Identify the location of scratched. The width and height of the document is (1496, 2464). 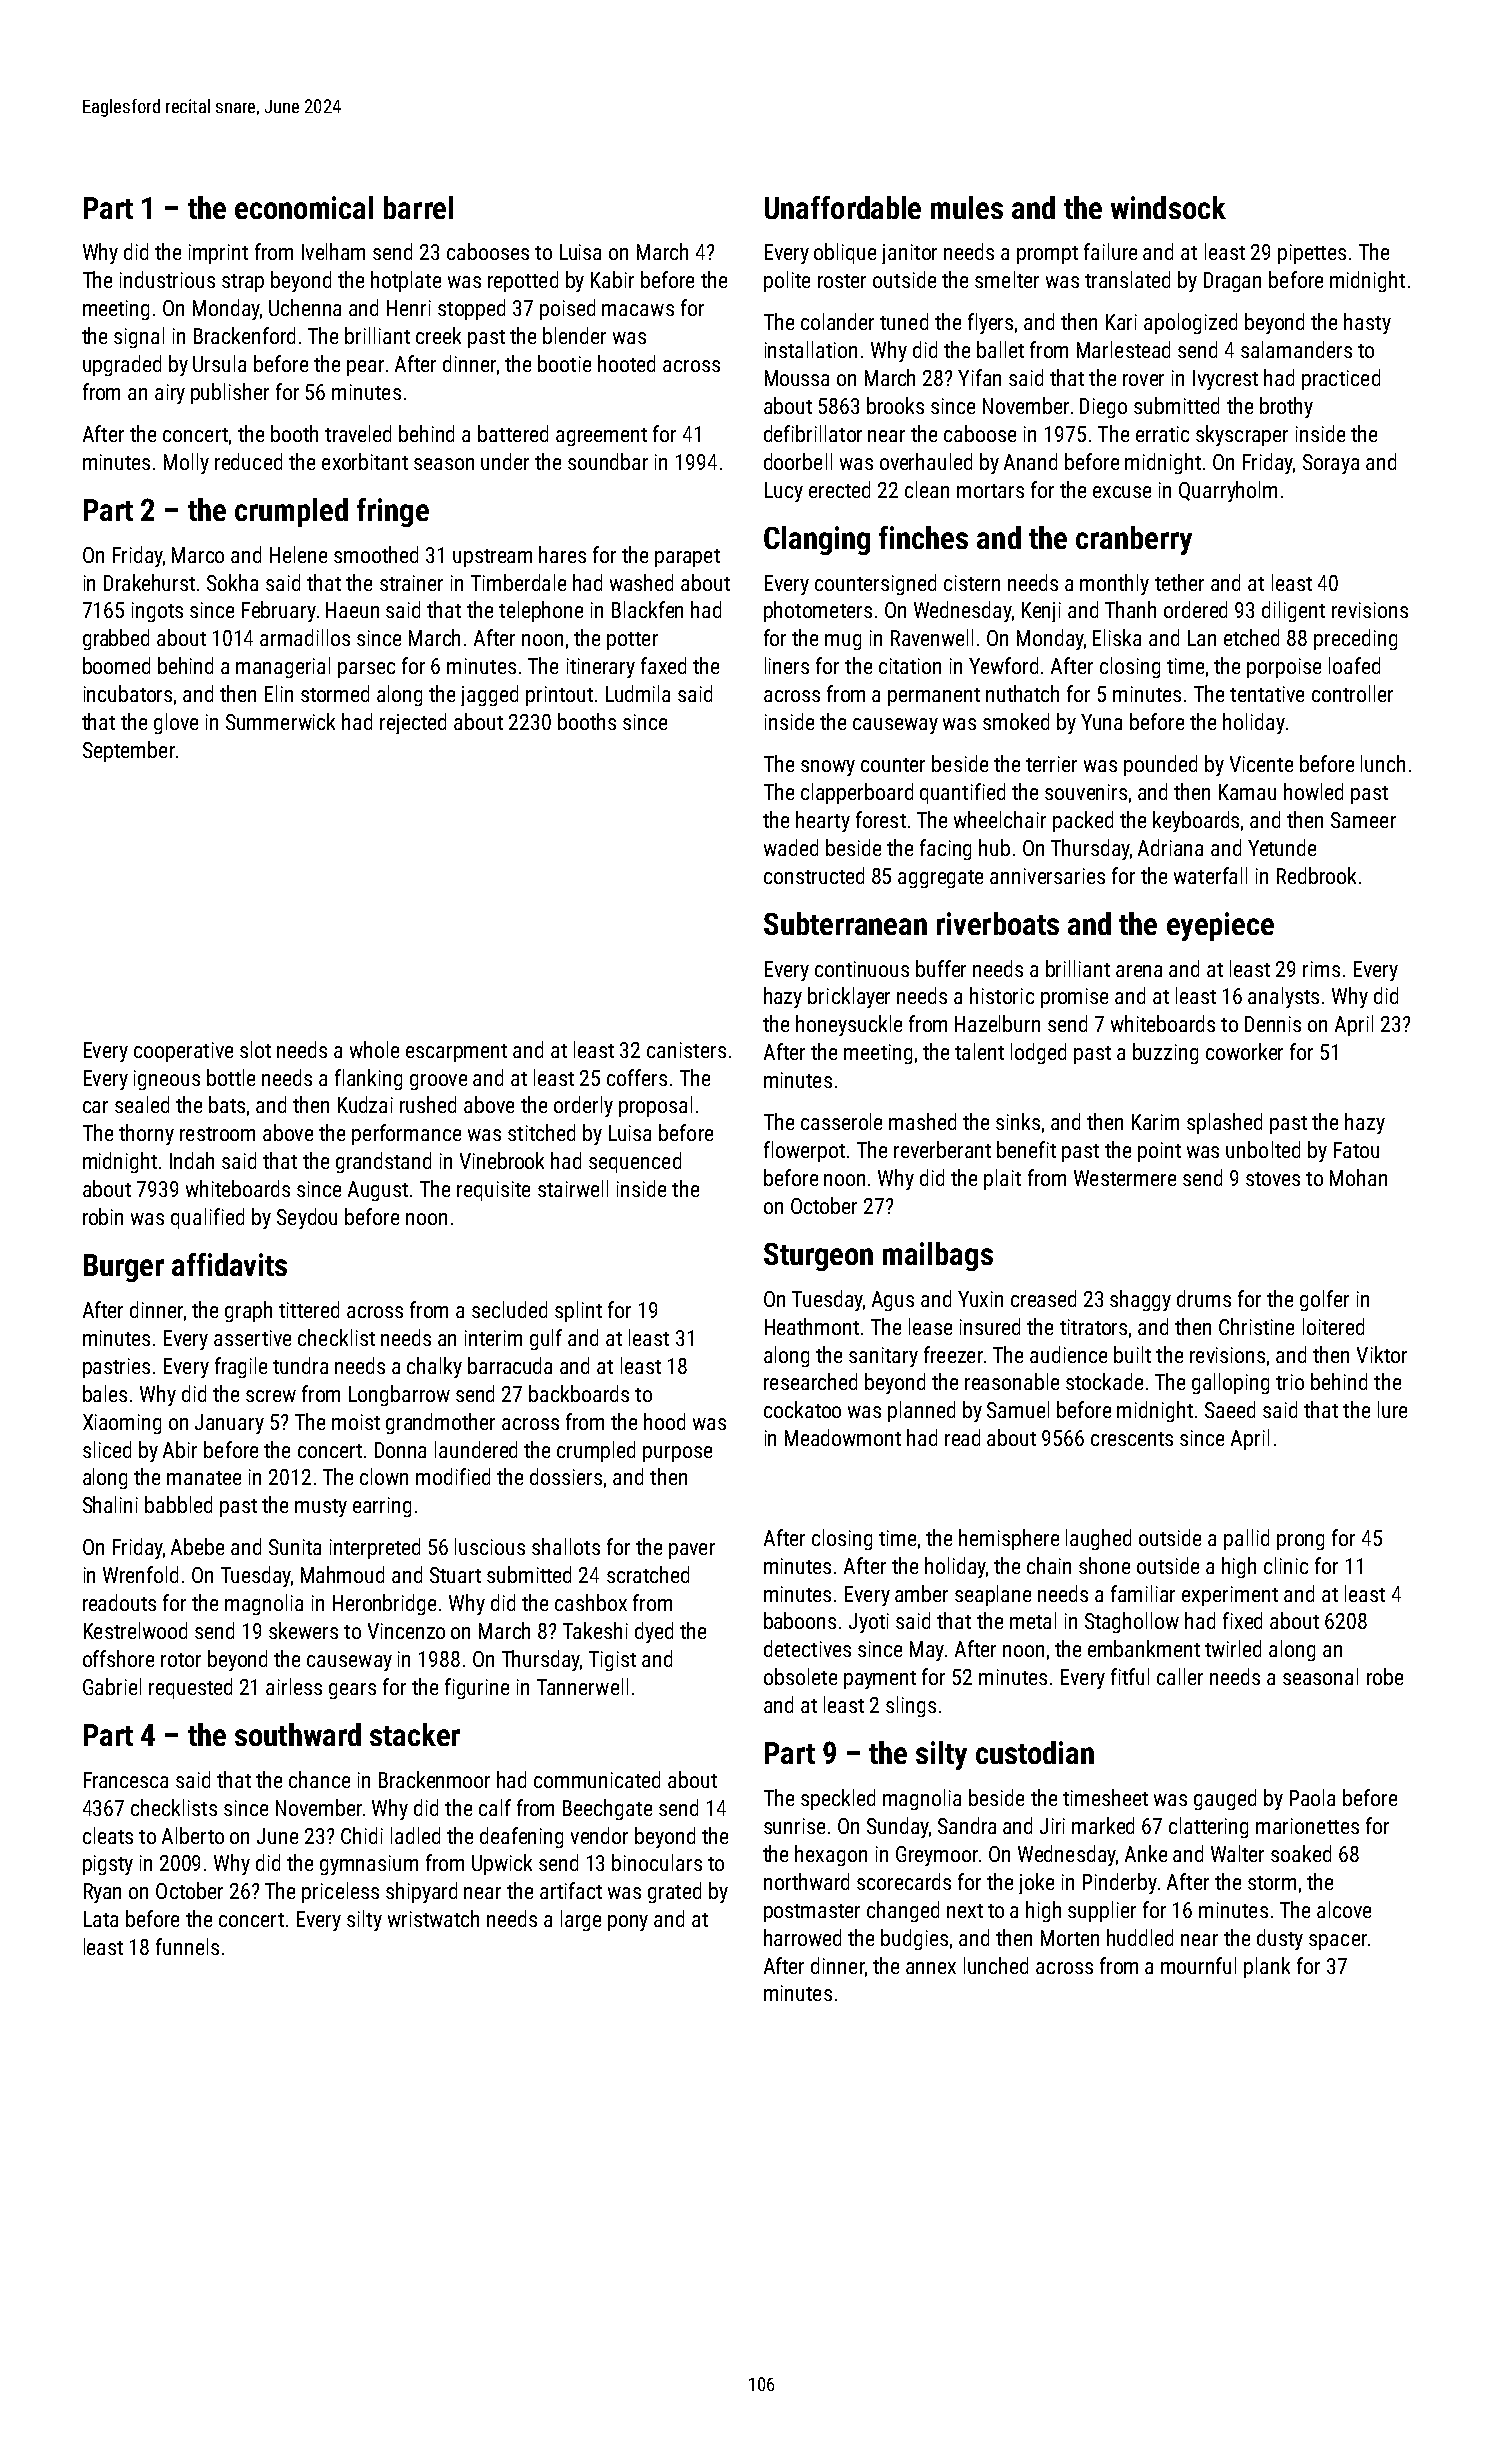
(648, 1574).
